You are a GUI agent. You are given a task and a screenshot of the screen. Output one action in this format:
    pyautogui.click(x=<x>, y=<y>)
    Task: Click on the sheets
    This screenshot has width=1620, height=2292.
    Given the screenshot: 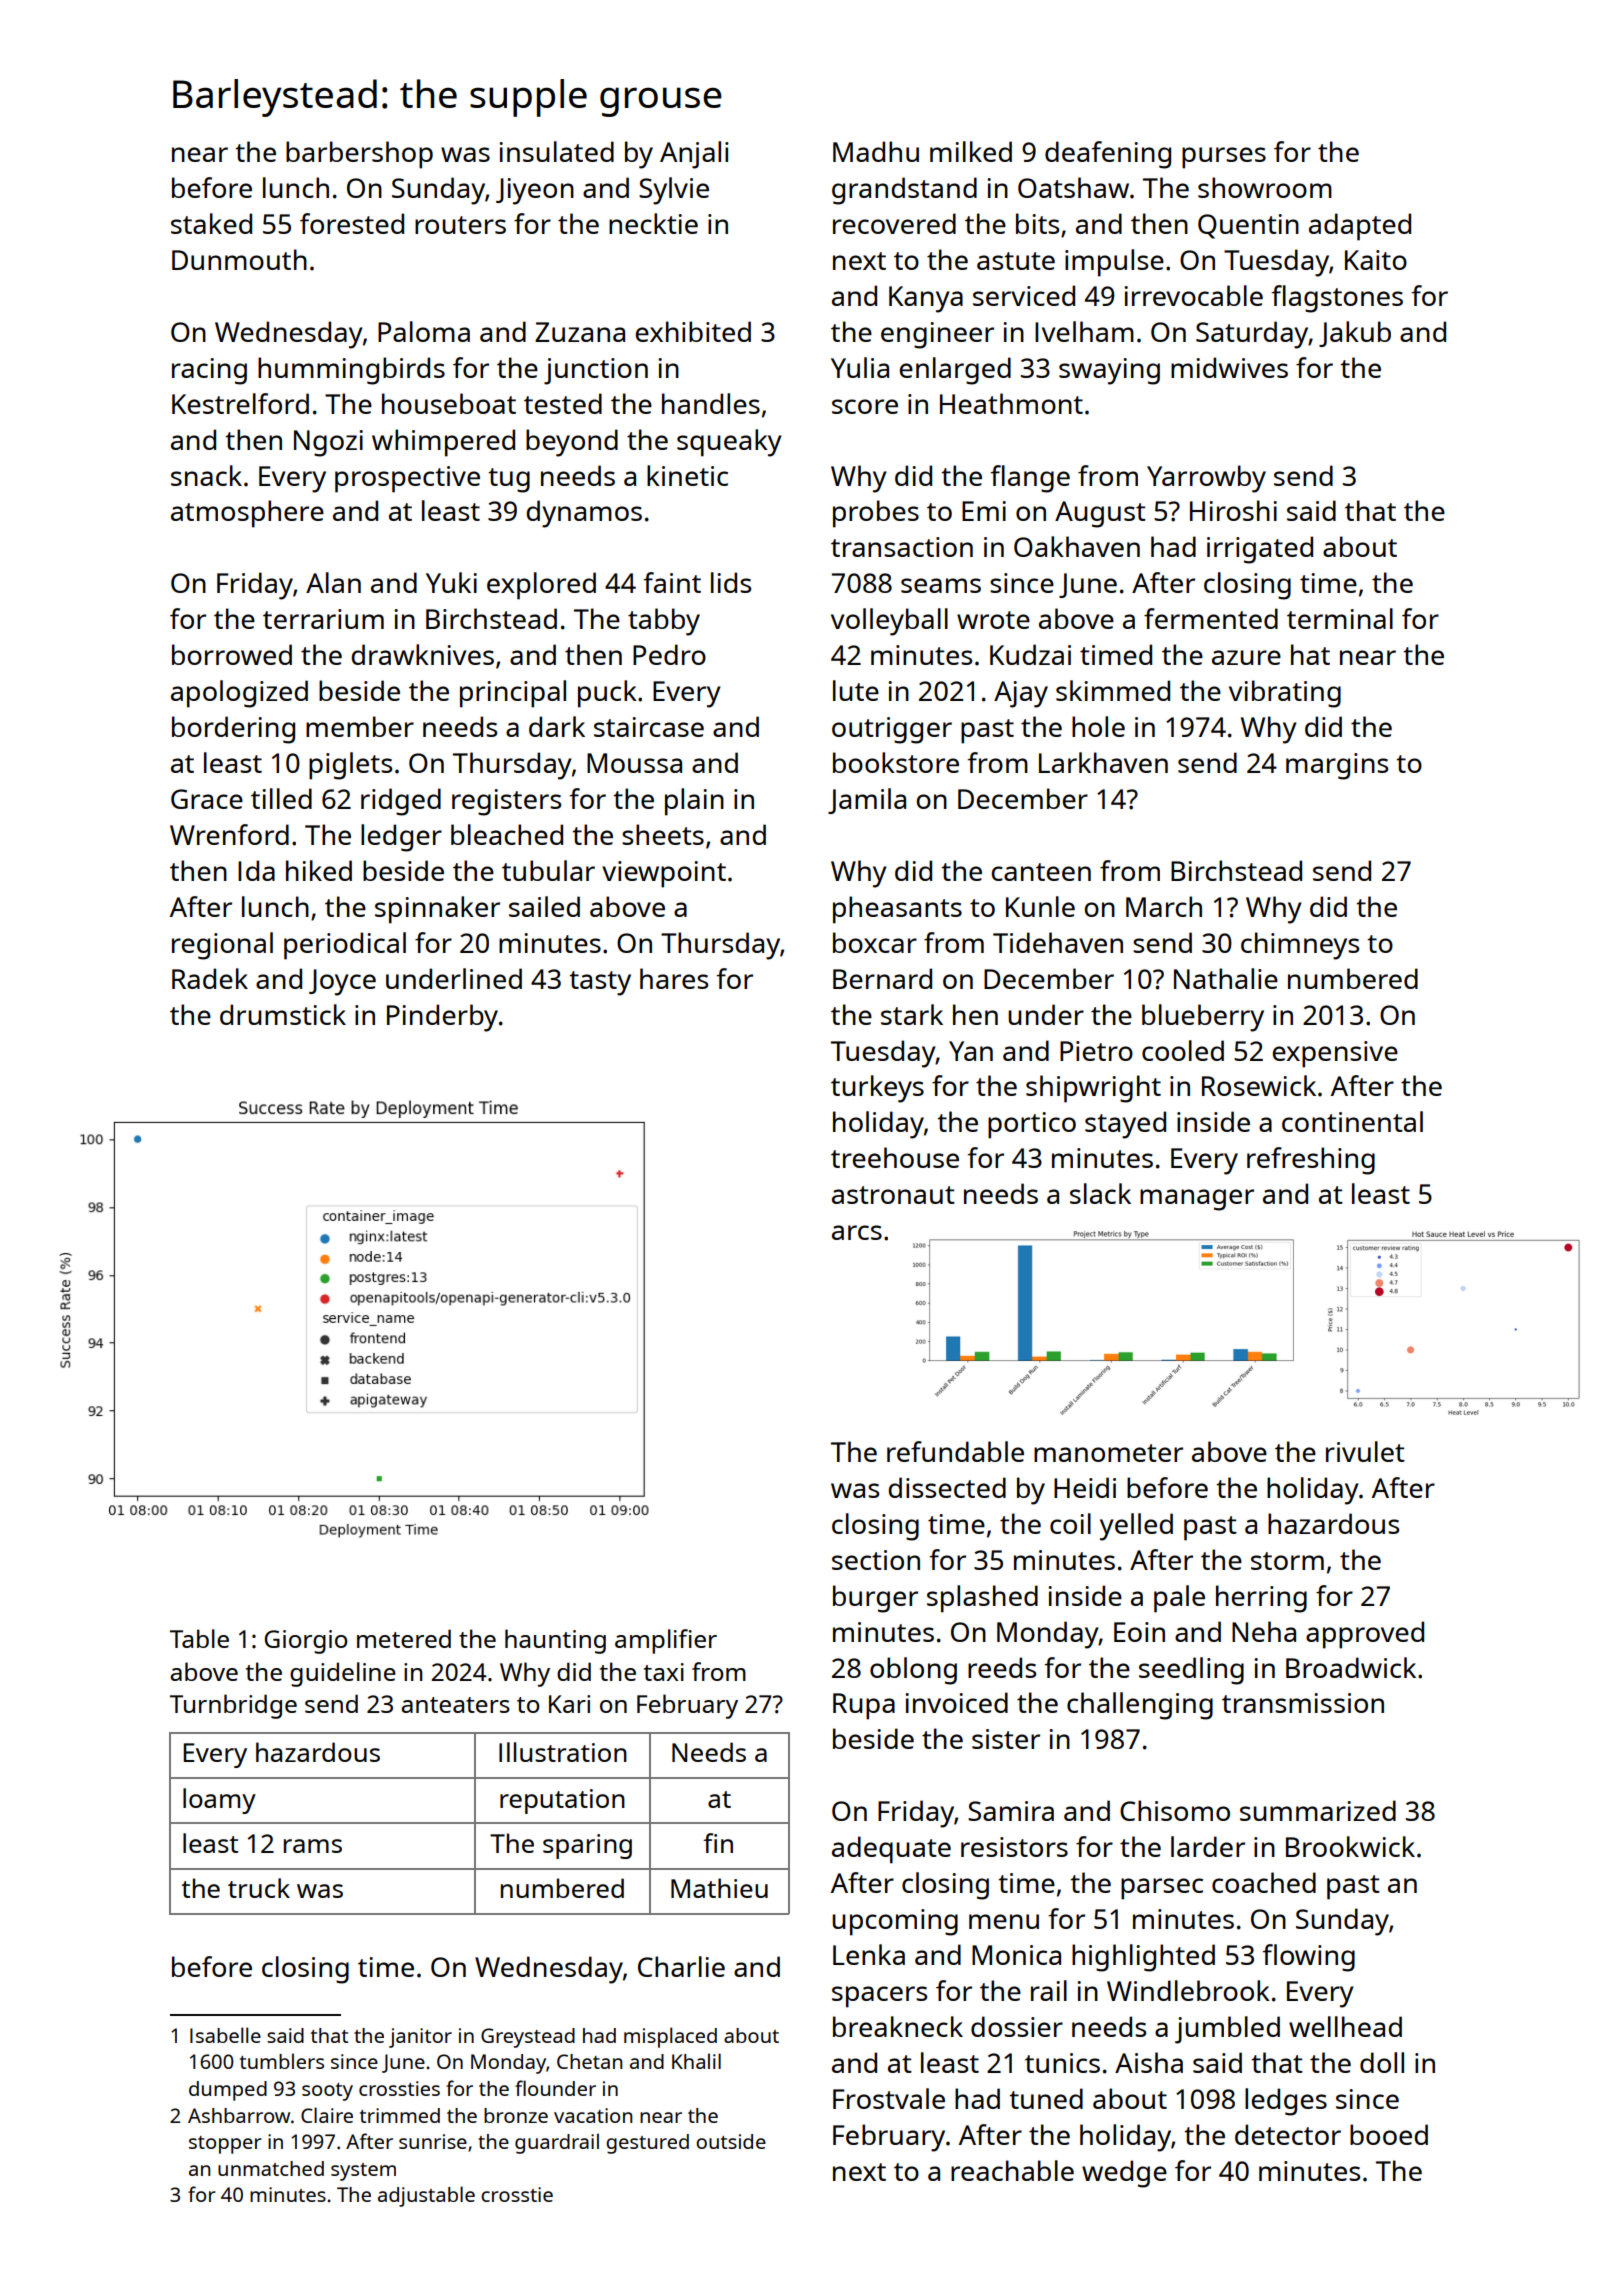 What is the action you would take?
    pyautogui.click(x=663, y=834)
